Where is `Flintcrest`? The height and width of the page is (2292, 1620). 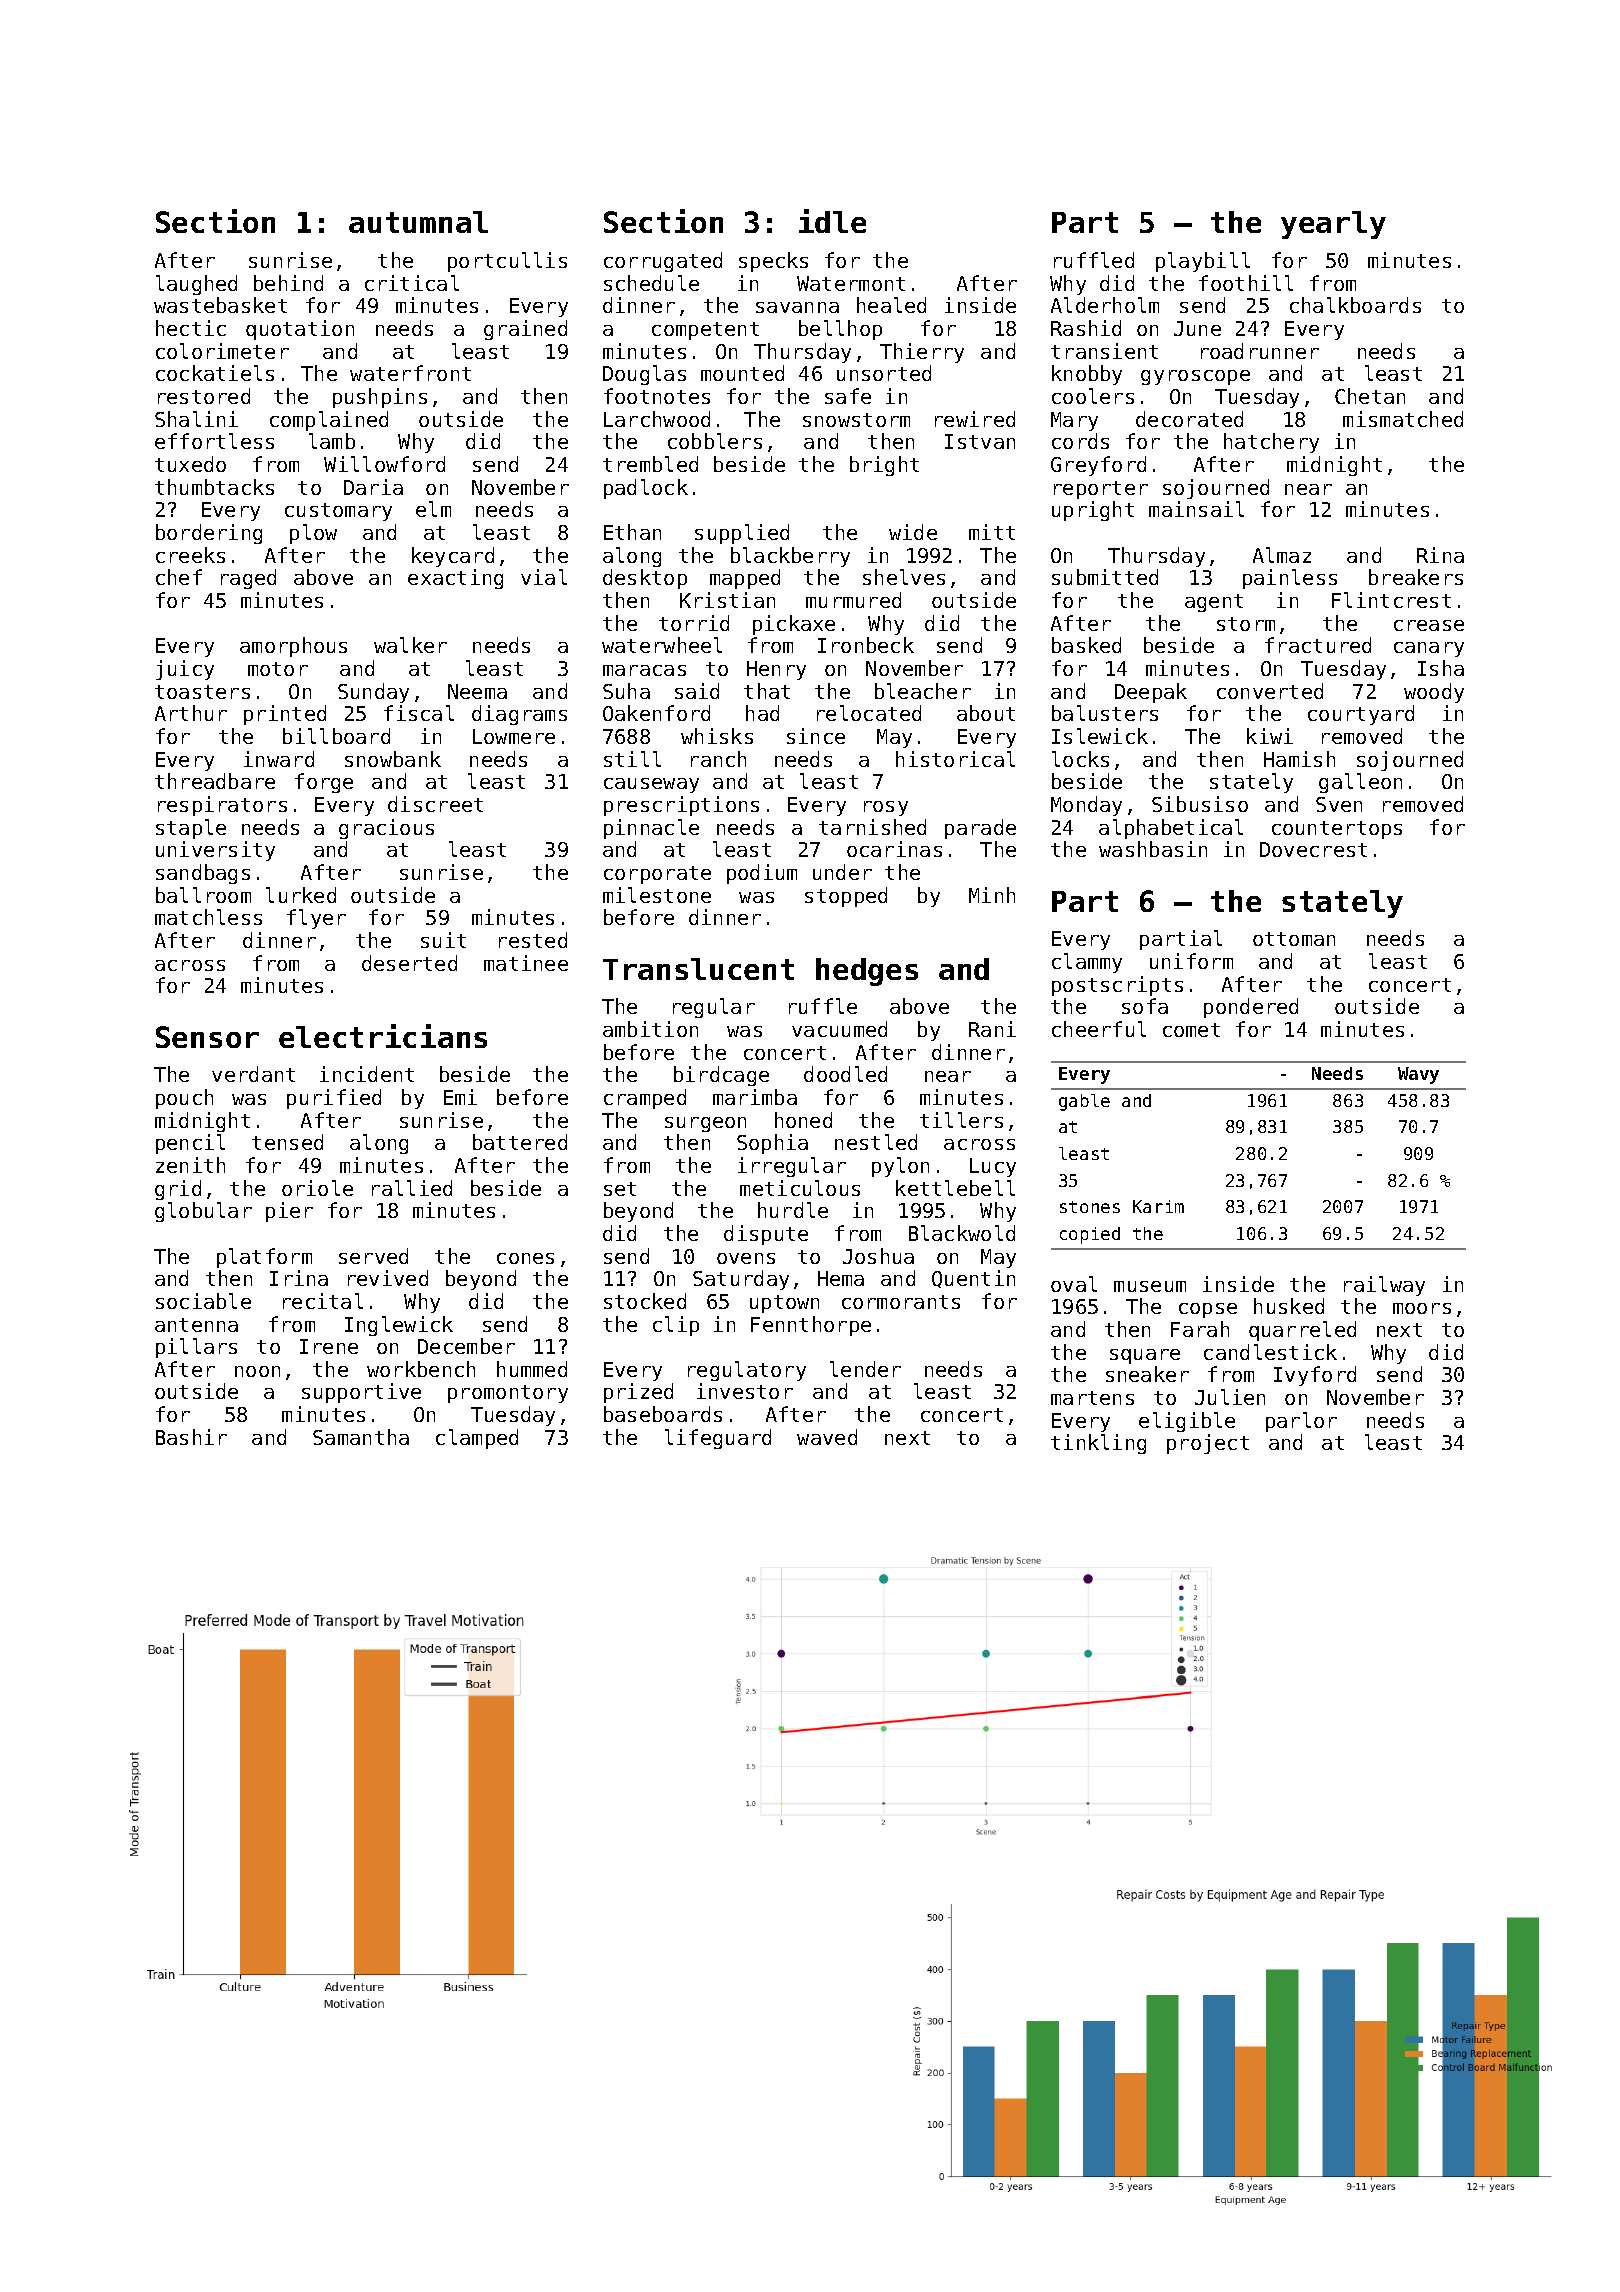 Flintcrest is located at coordinates (1391, 600).
